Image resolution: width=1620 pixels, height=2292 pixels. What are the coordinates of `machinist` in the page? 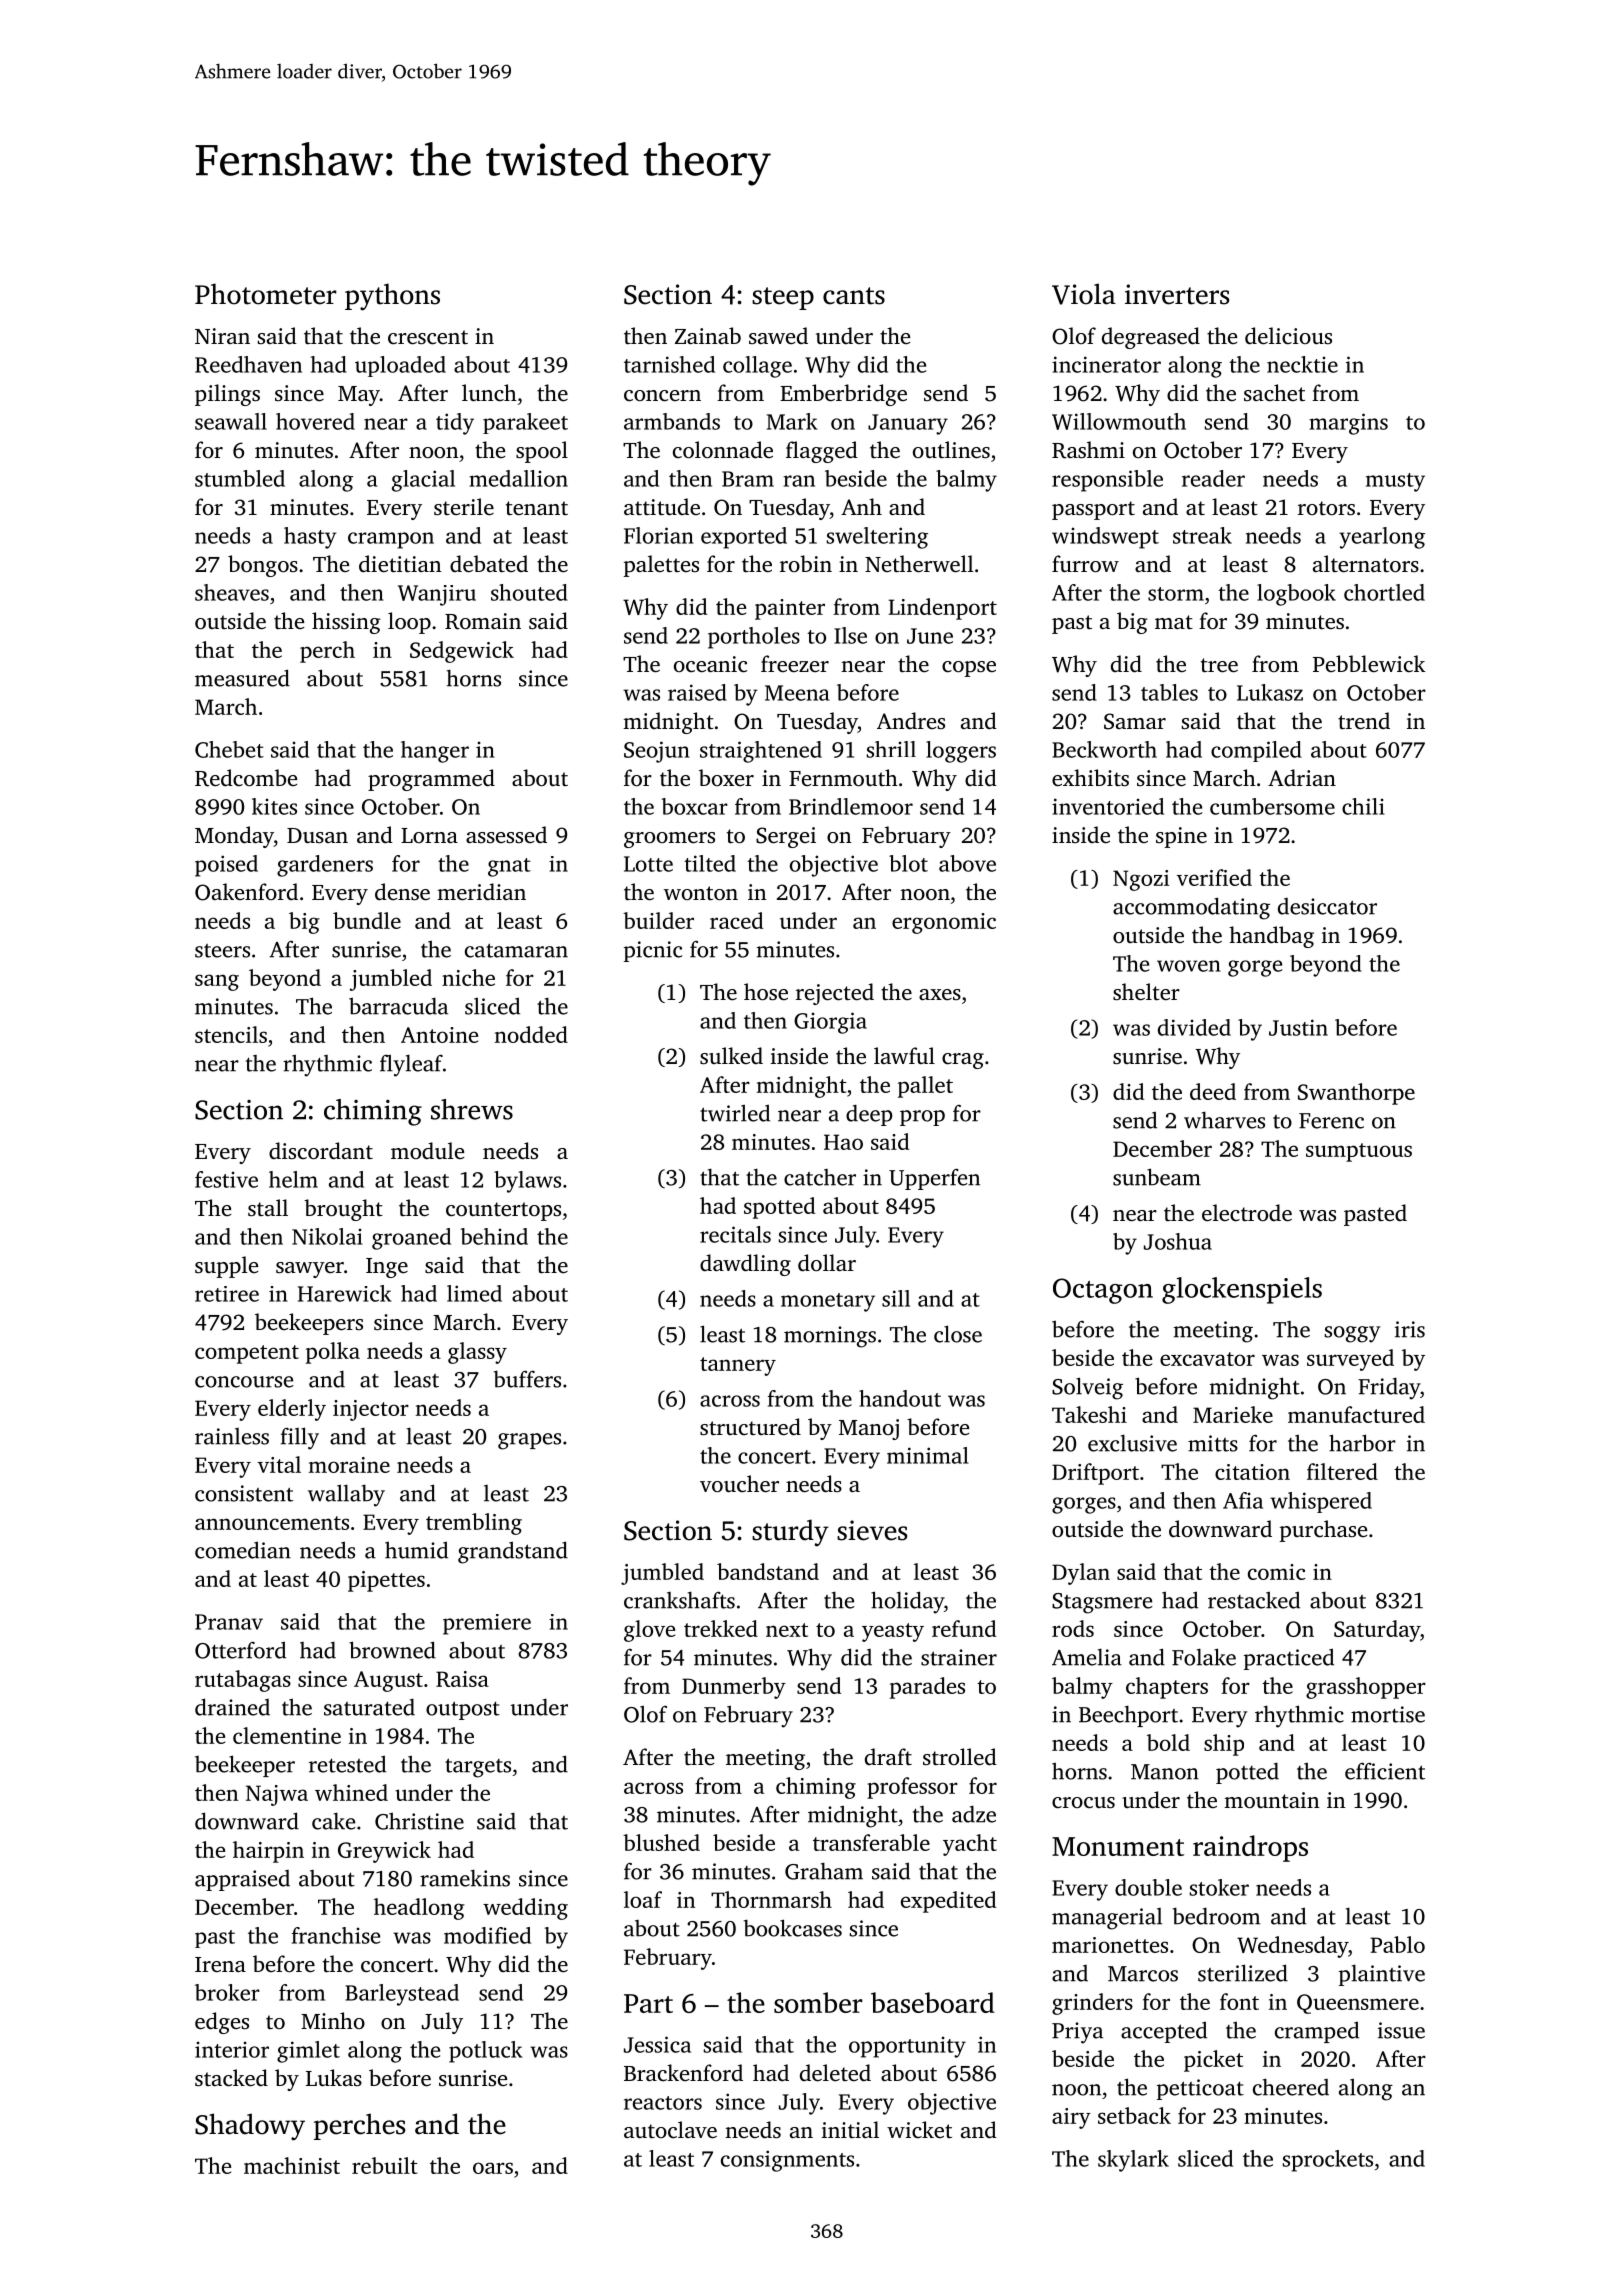 It's located at (292, 2165).
